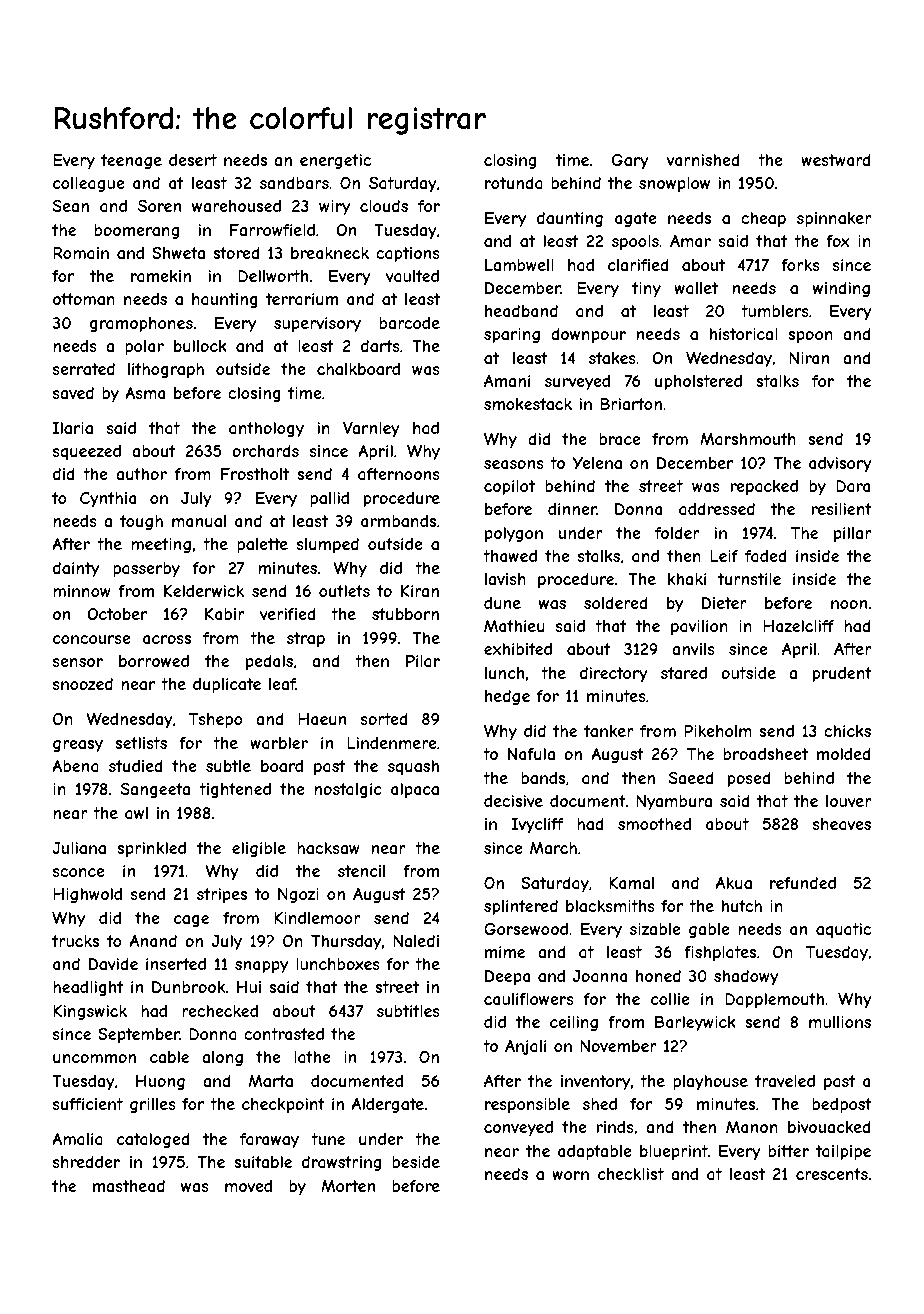 The height and width of the page is (1314, 924). What do you see at coordinates (129, 1186) in the page?
I see `masthead` at bounding box center [129, 1186].
